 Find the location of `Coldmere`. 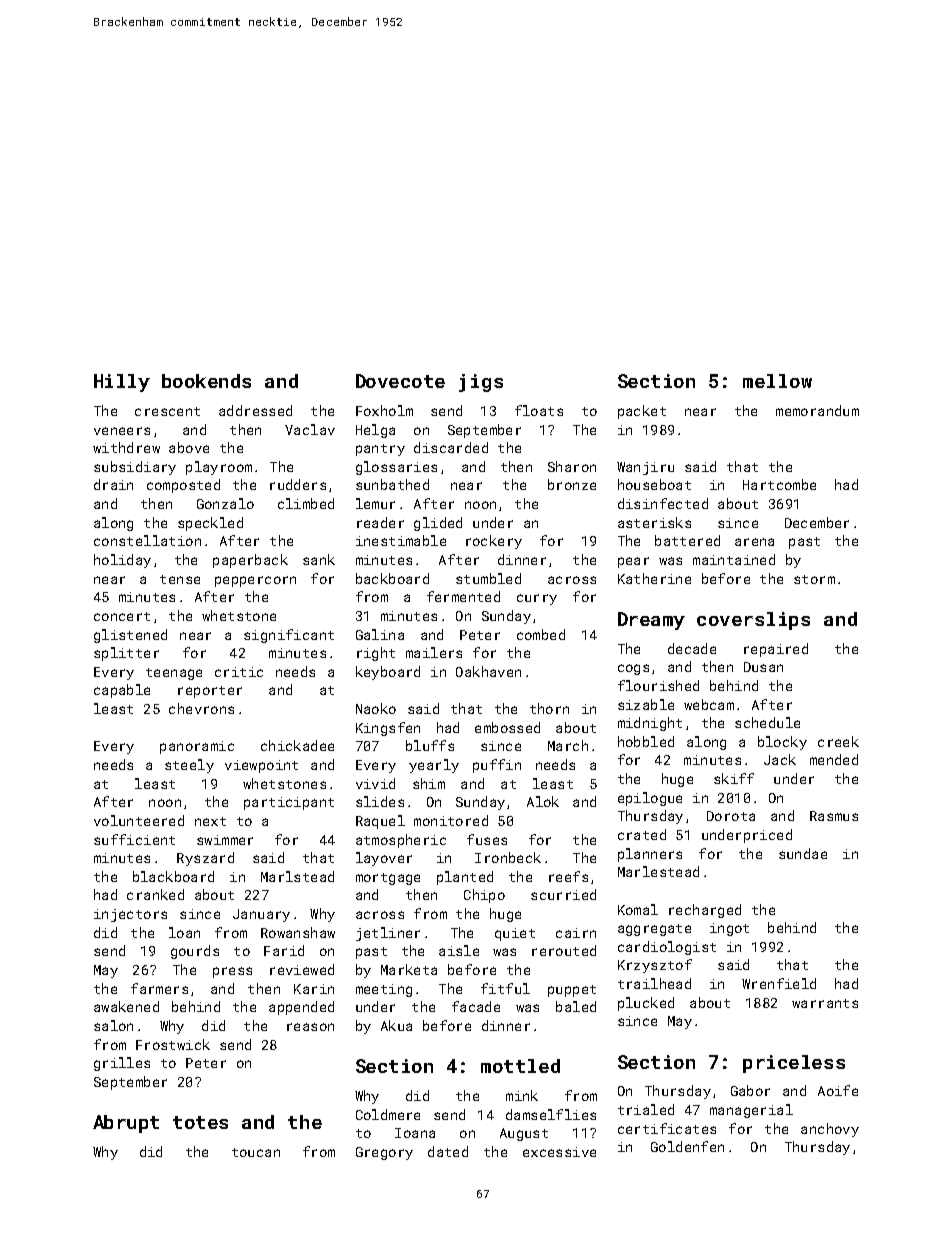

Coldmere is located at coordinates (388, 1114).
